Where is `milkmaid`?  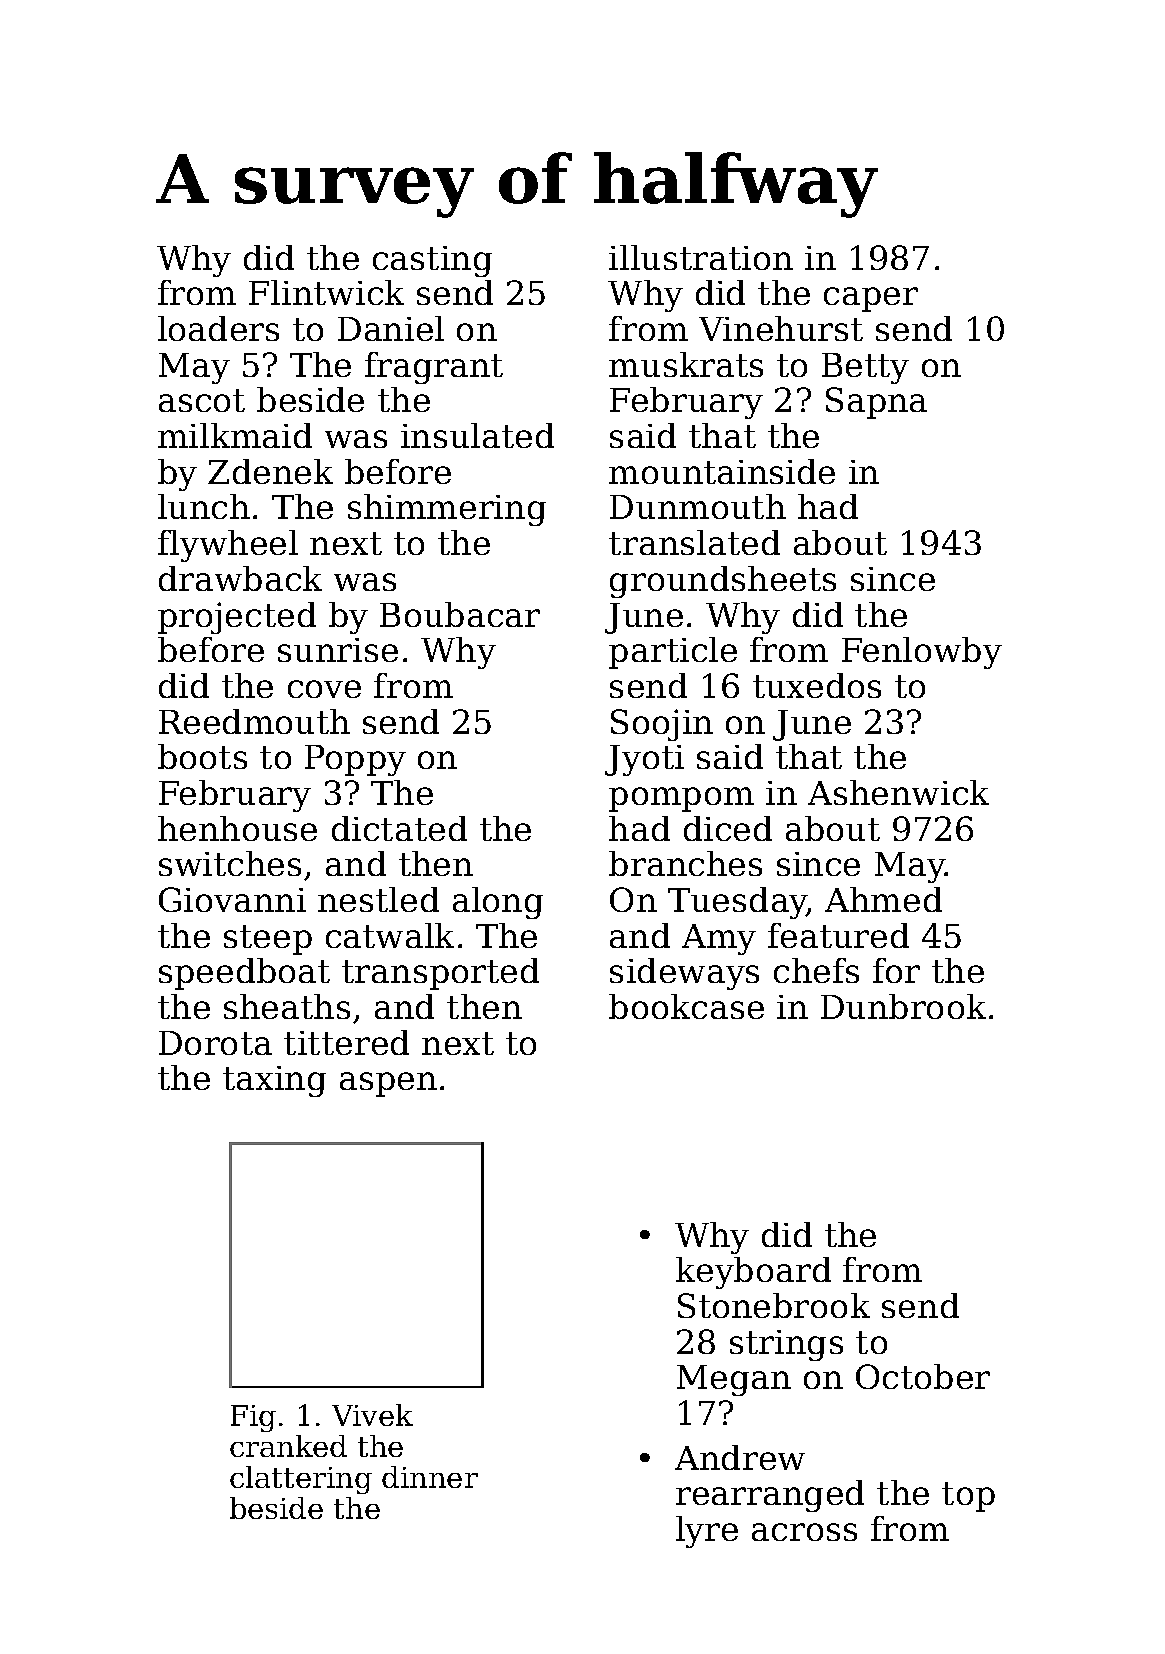
milkmaid is located at coordinates (235, 435).
